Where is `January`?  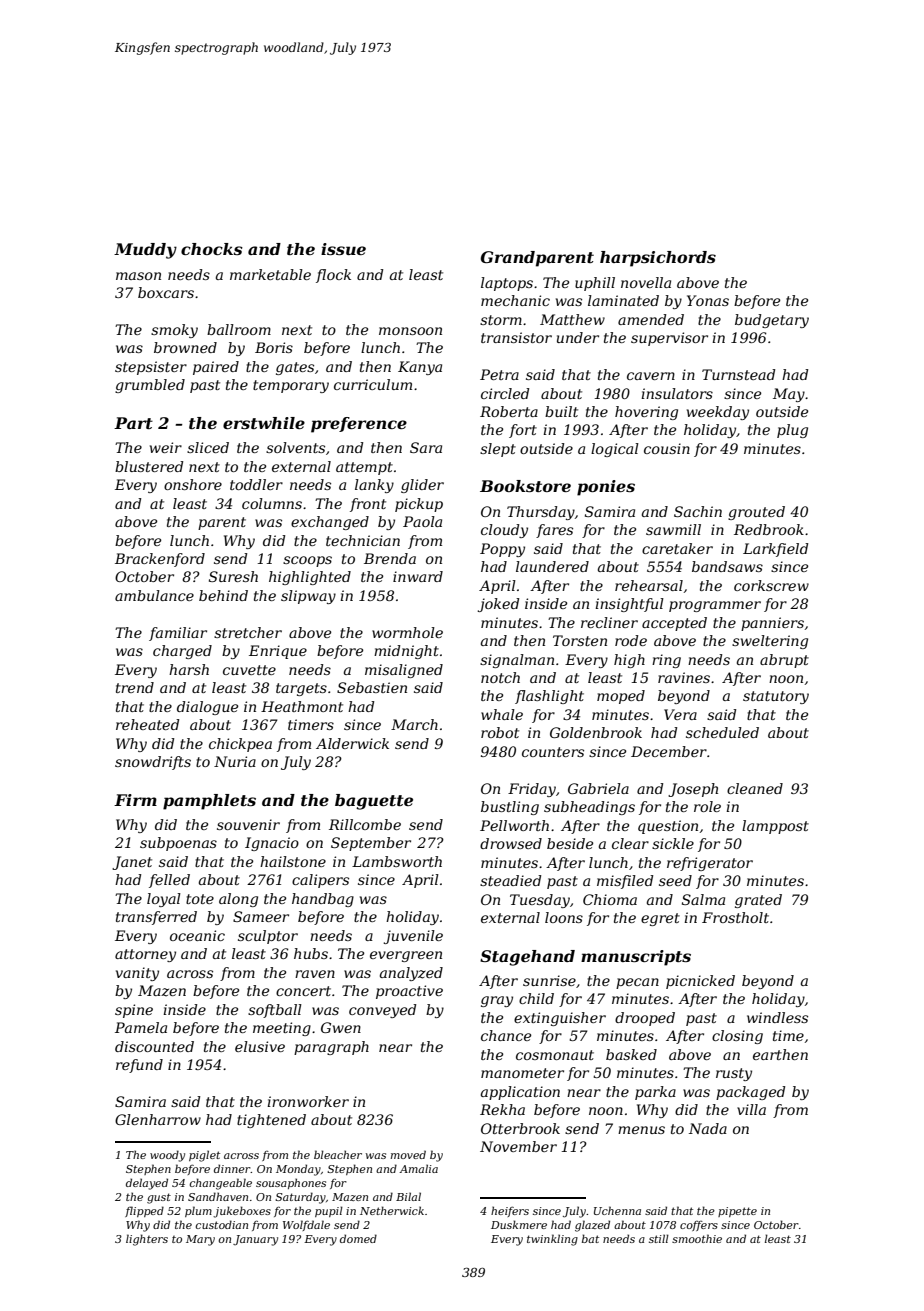
January is located at coordinates (255, 1240).
